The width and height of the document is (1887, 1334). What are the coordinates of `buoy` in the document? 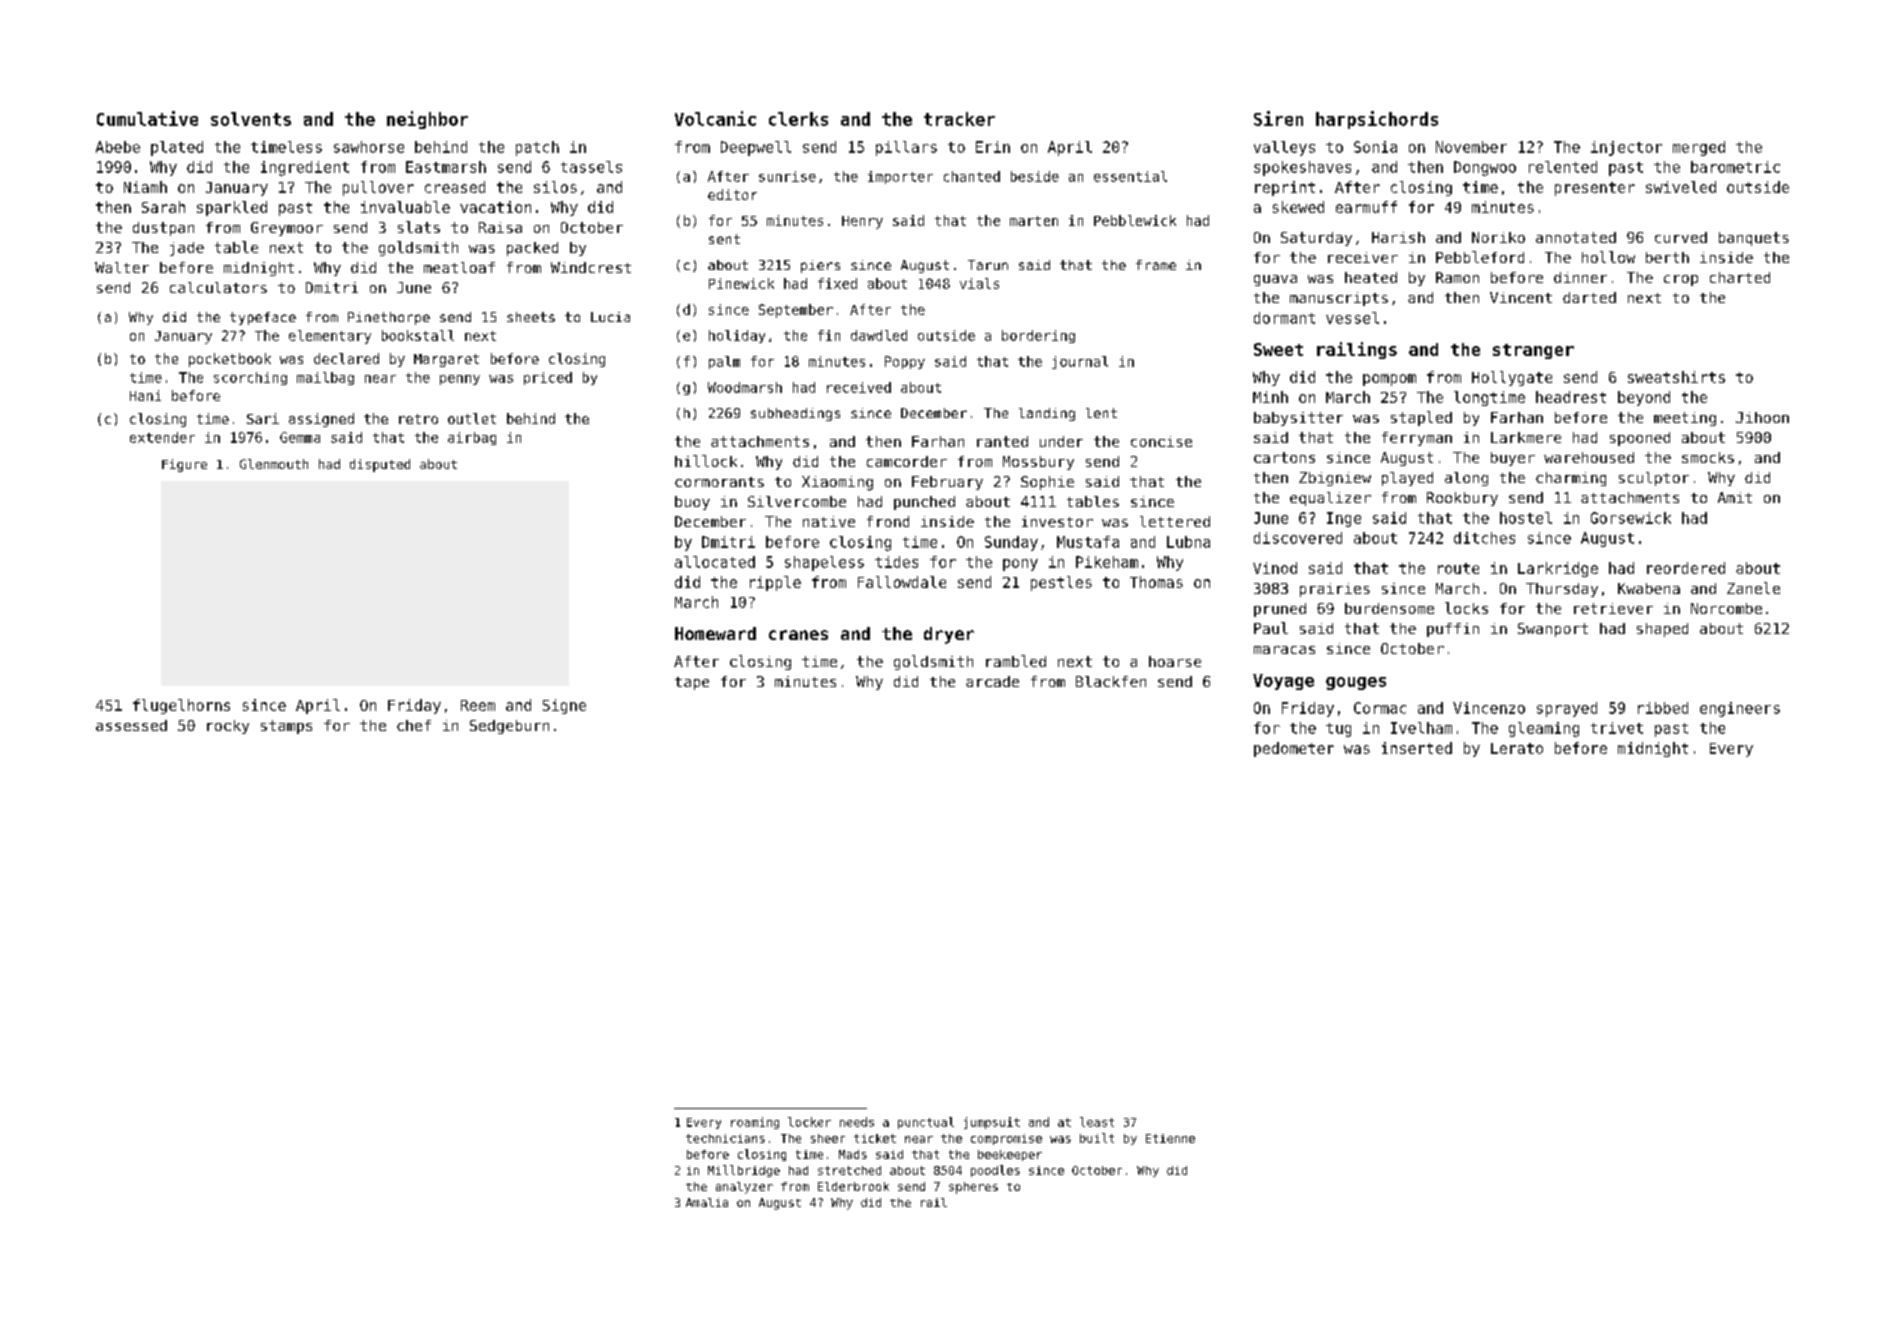 It's located at (692, 503).
